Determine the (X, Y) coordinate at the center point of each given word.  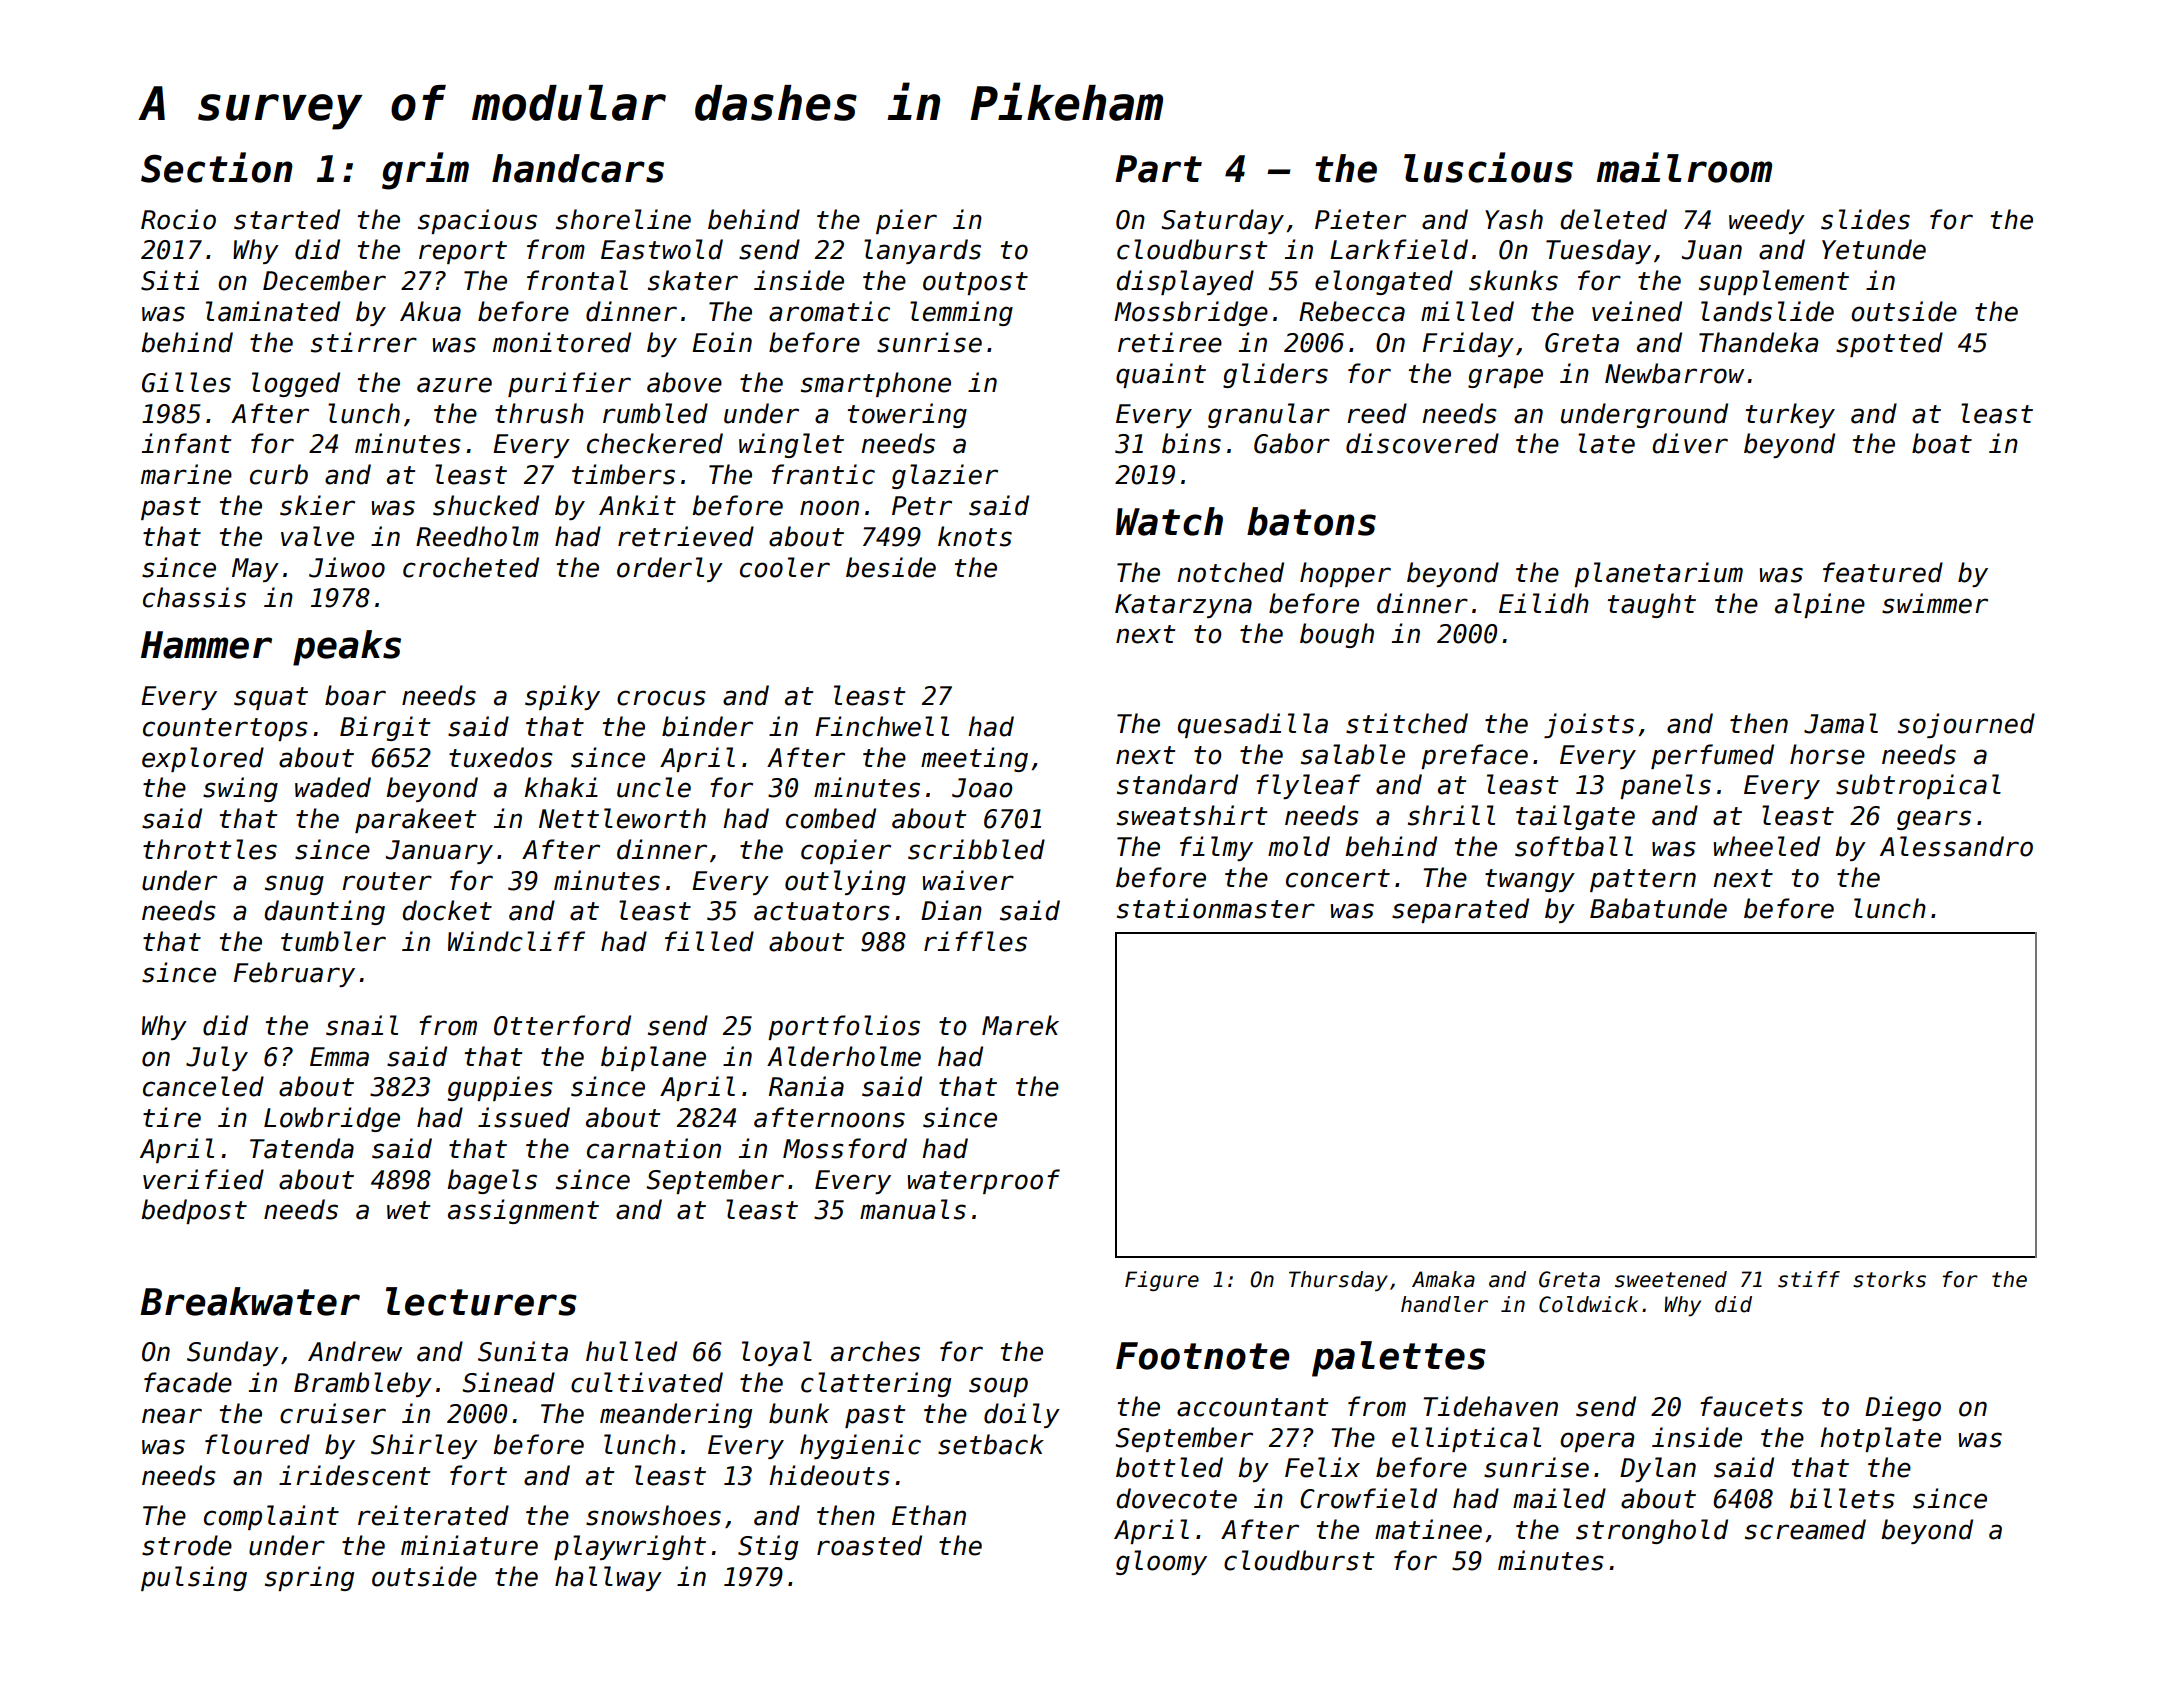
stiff (1809, 1279)
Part (1158, 169)
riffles (975, 941)
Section (217, 167)
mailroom (1684, 167)
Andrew (355, 1351)
